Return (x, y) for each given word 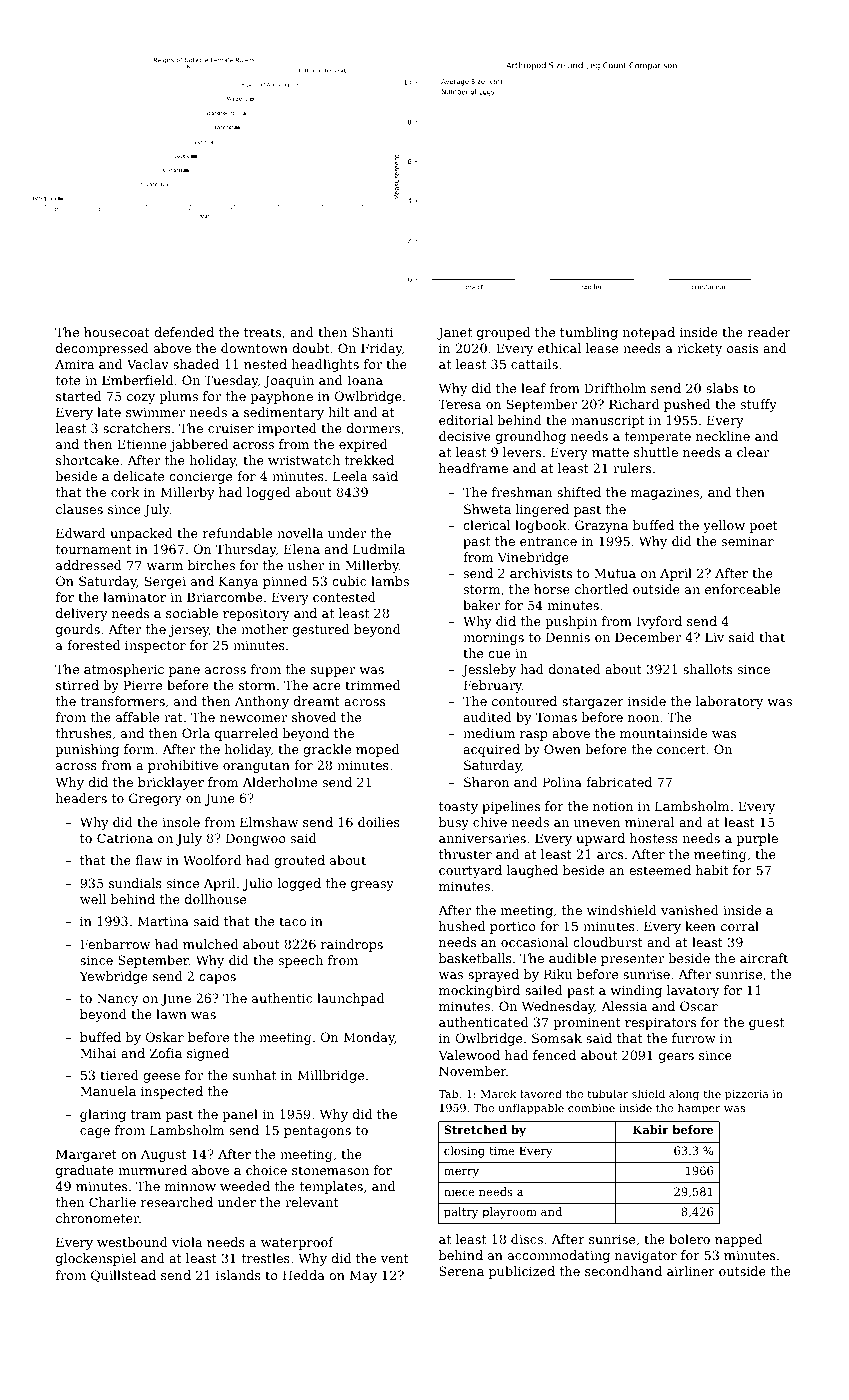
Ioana (365, 380)
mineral (650, 822)
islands (238, 1275)
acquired (491, 750)
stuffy (758, 405)
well (93, 899)
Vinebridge (533, 558)
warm (165, 566)
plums (178, 397)
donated (575, 669)
